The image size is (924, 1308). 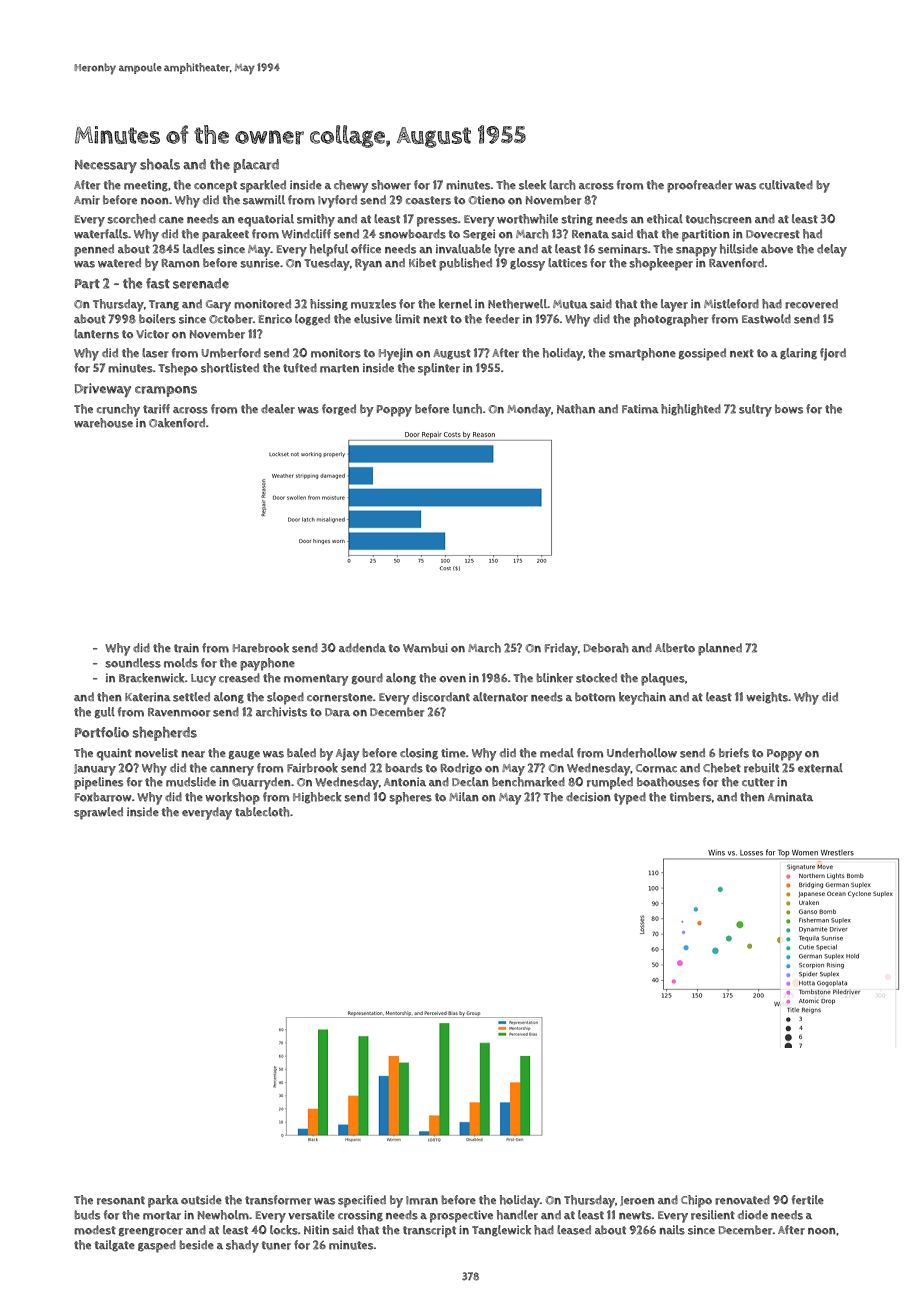 What do you see at coordinates (256, 166) in the image?
I see `placard` at bounding box center [256, 166].
